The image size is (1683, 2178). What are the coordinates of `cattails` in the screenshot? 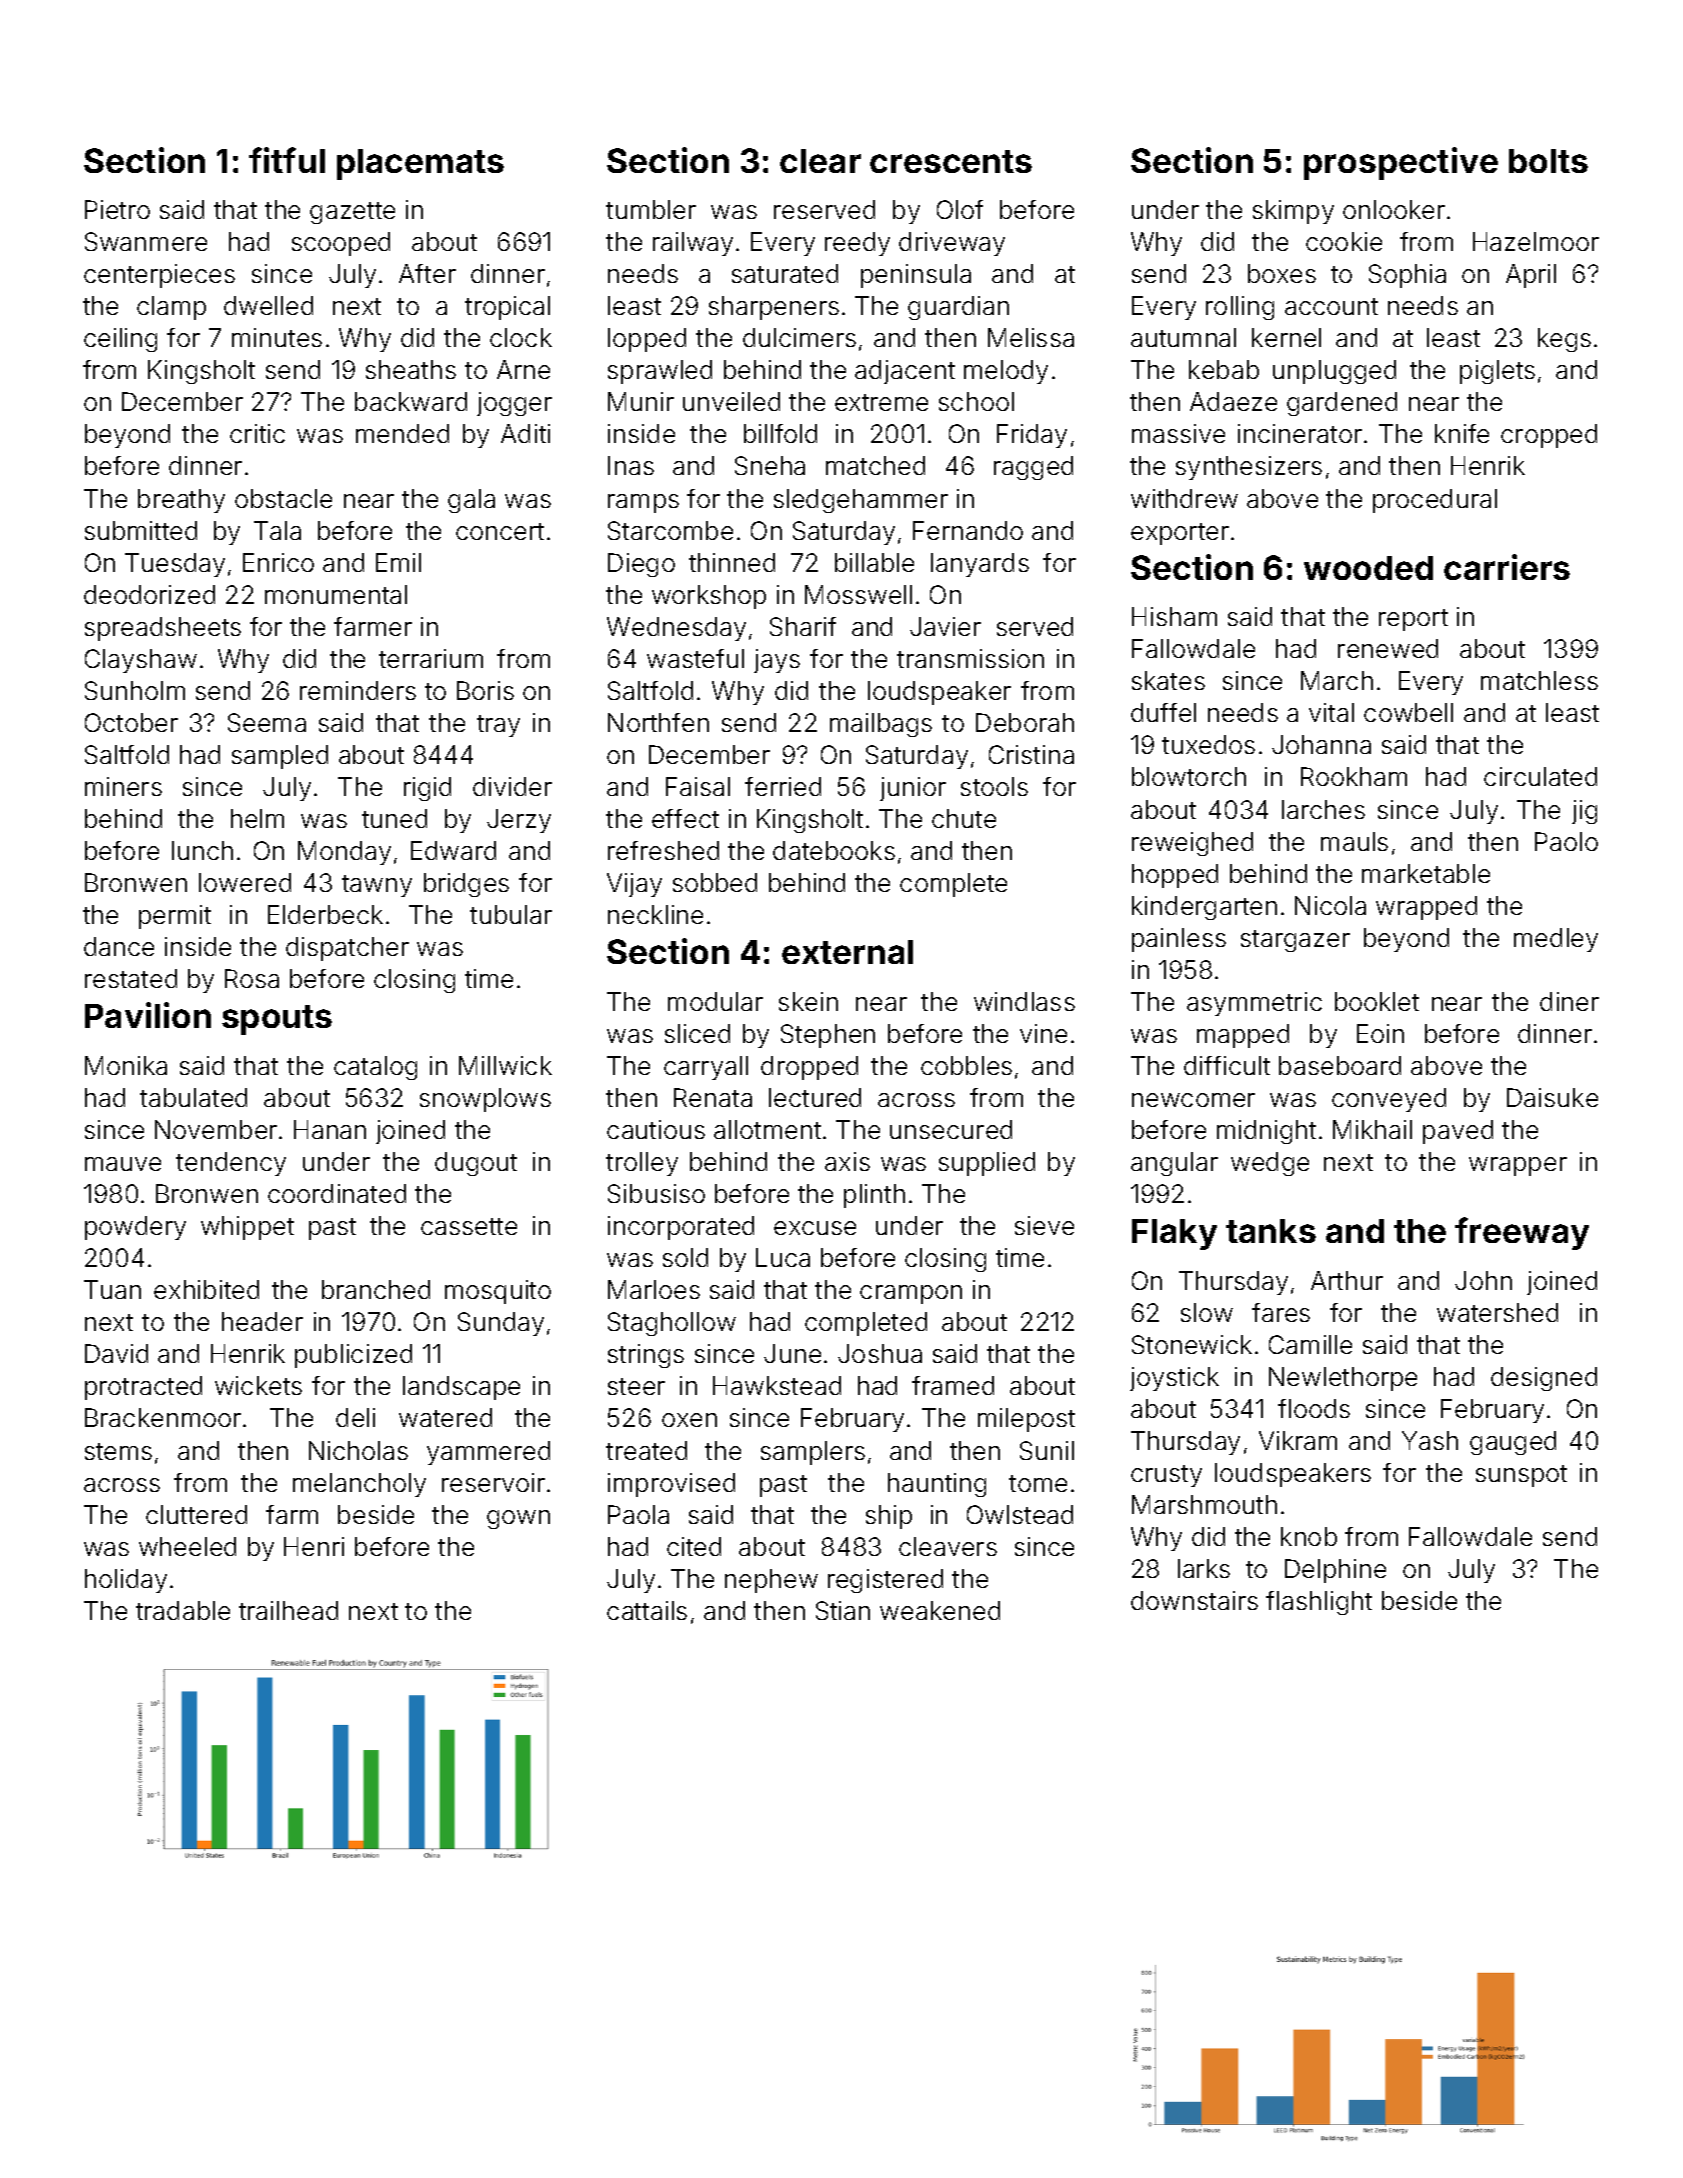 It's located at (647, 1610).
